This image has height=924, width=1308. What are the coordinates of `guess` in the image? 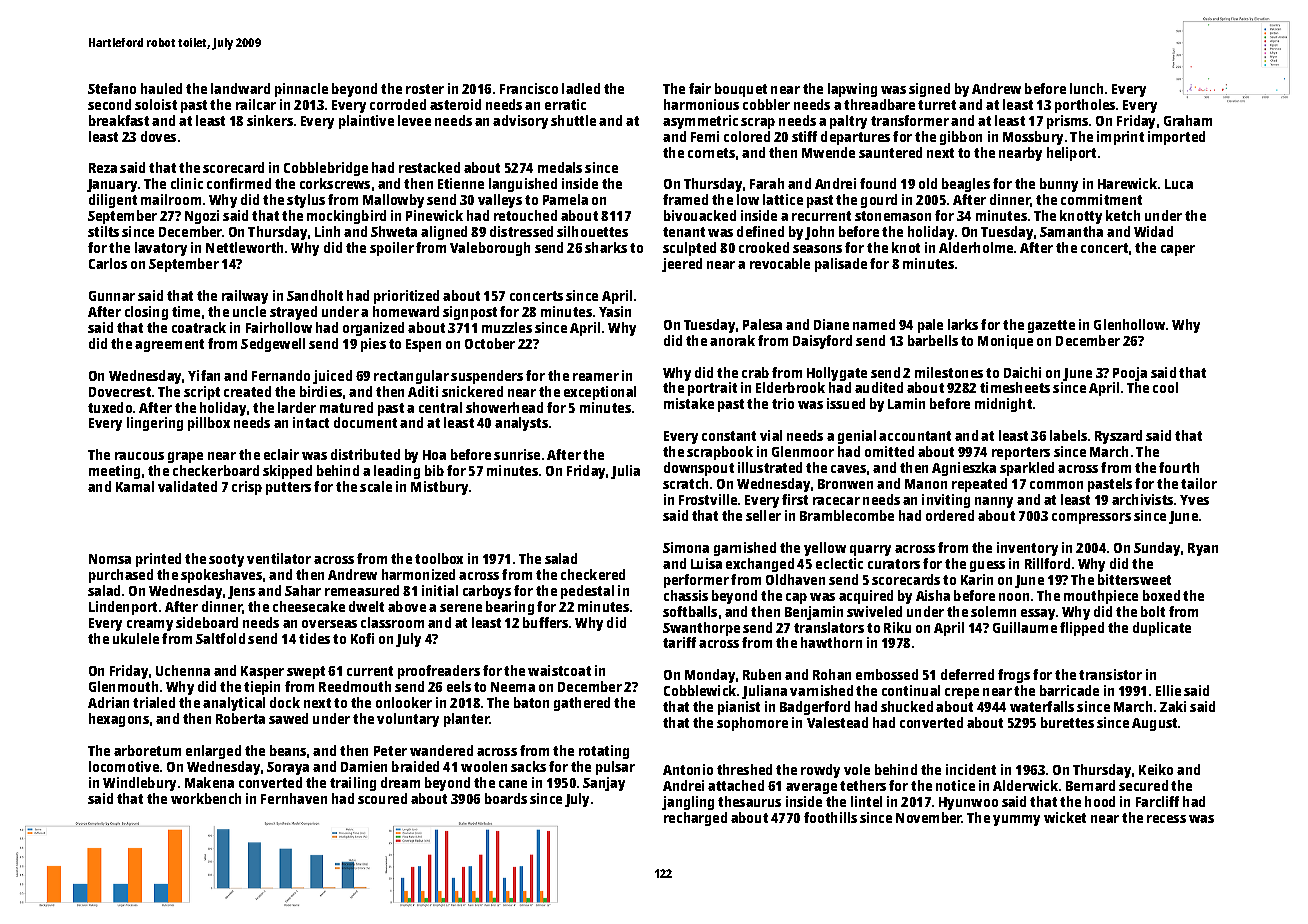 It's located at (987, 566).
